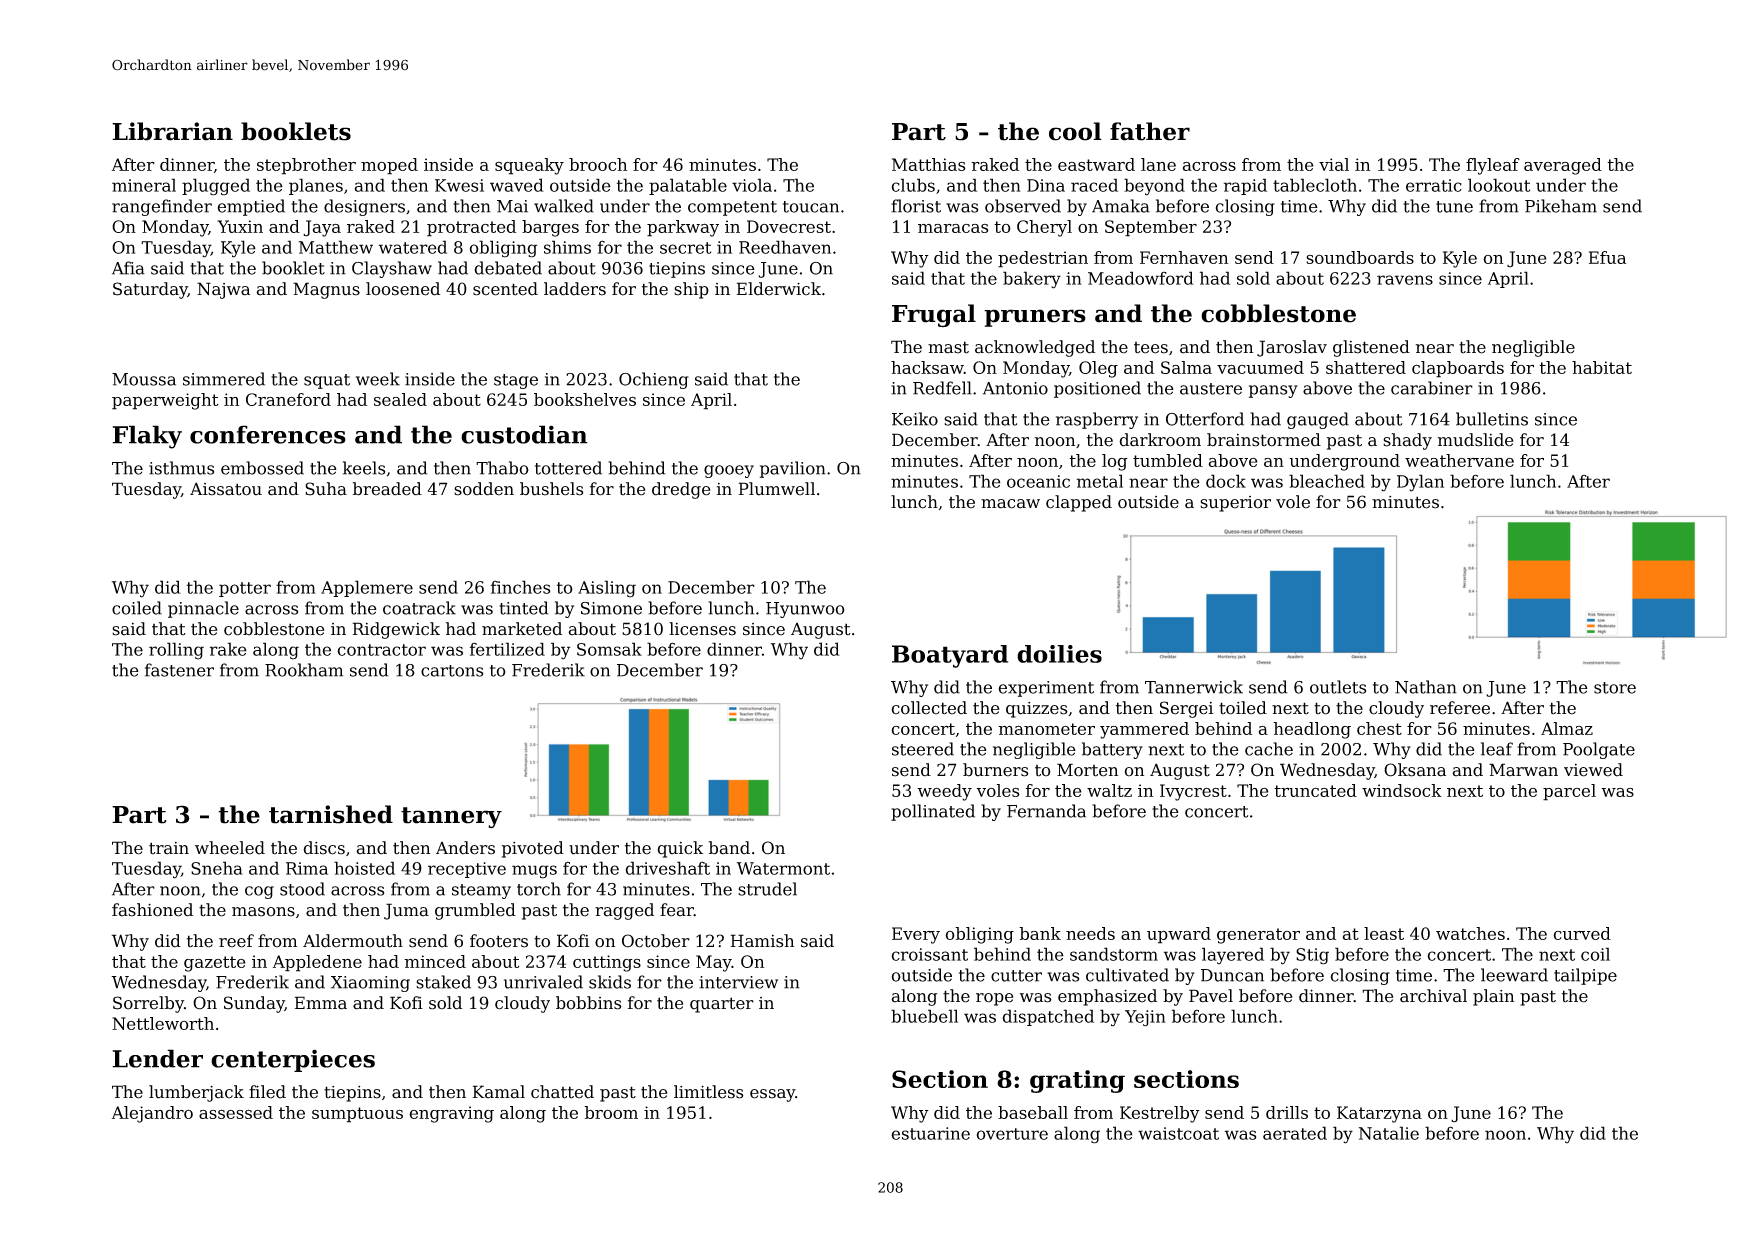  I want to click on steered, so click(923, 749).
